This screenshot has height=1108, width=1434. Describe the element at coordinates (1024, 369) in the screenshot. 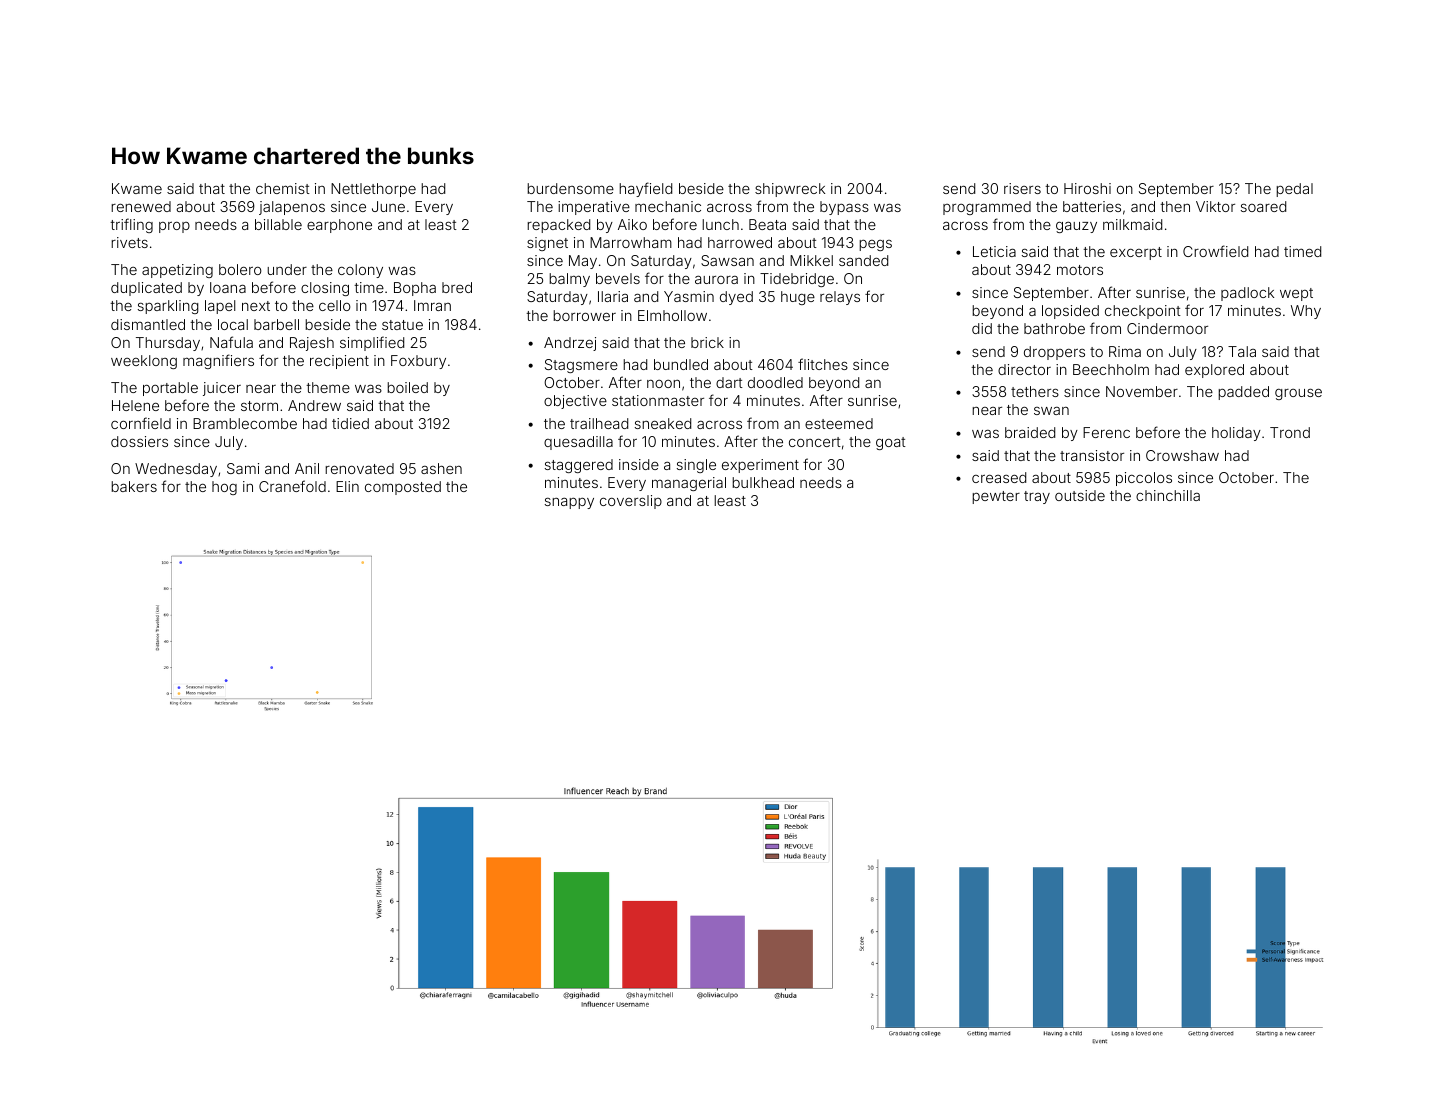

I see `director` at that location.
